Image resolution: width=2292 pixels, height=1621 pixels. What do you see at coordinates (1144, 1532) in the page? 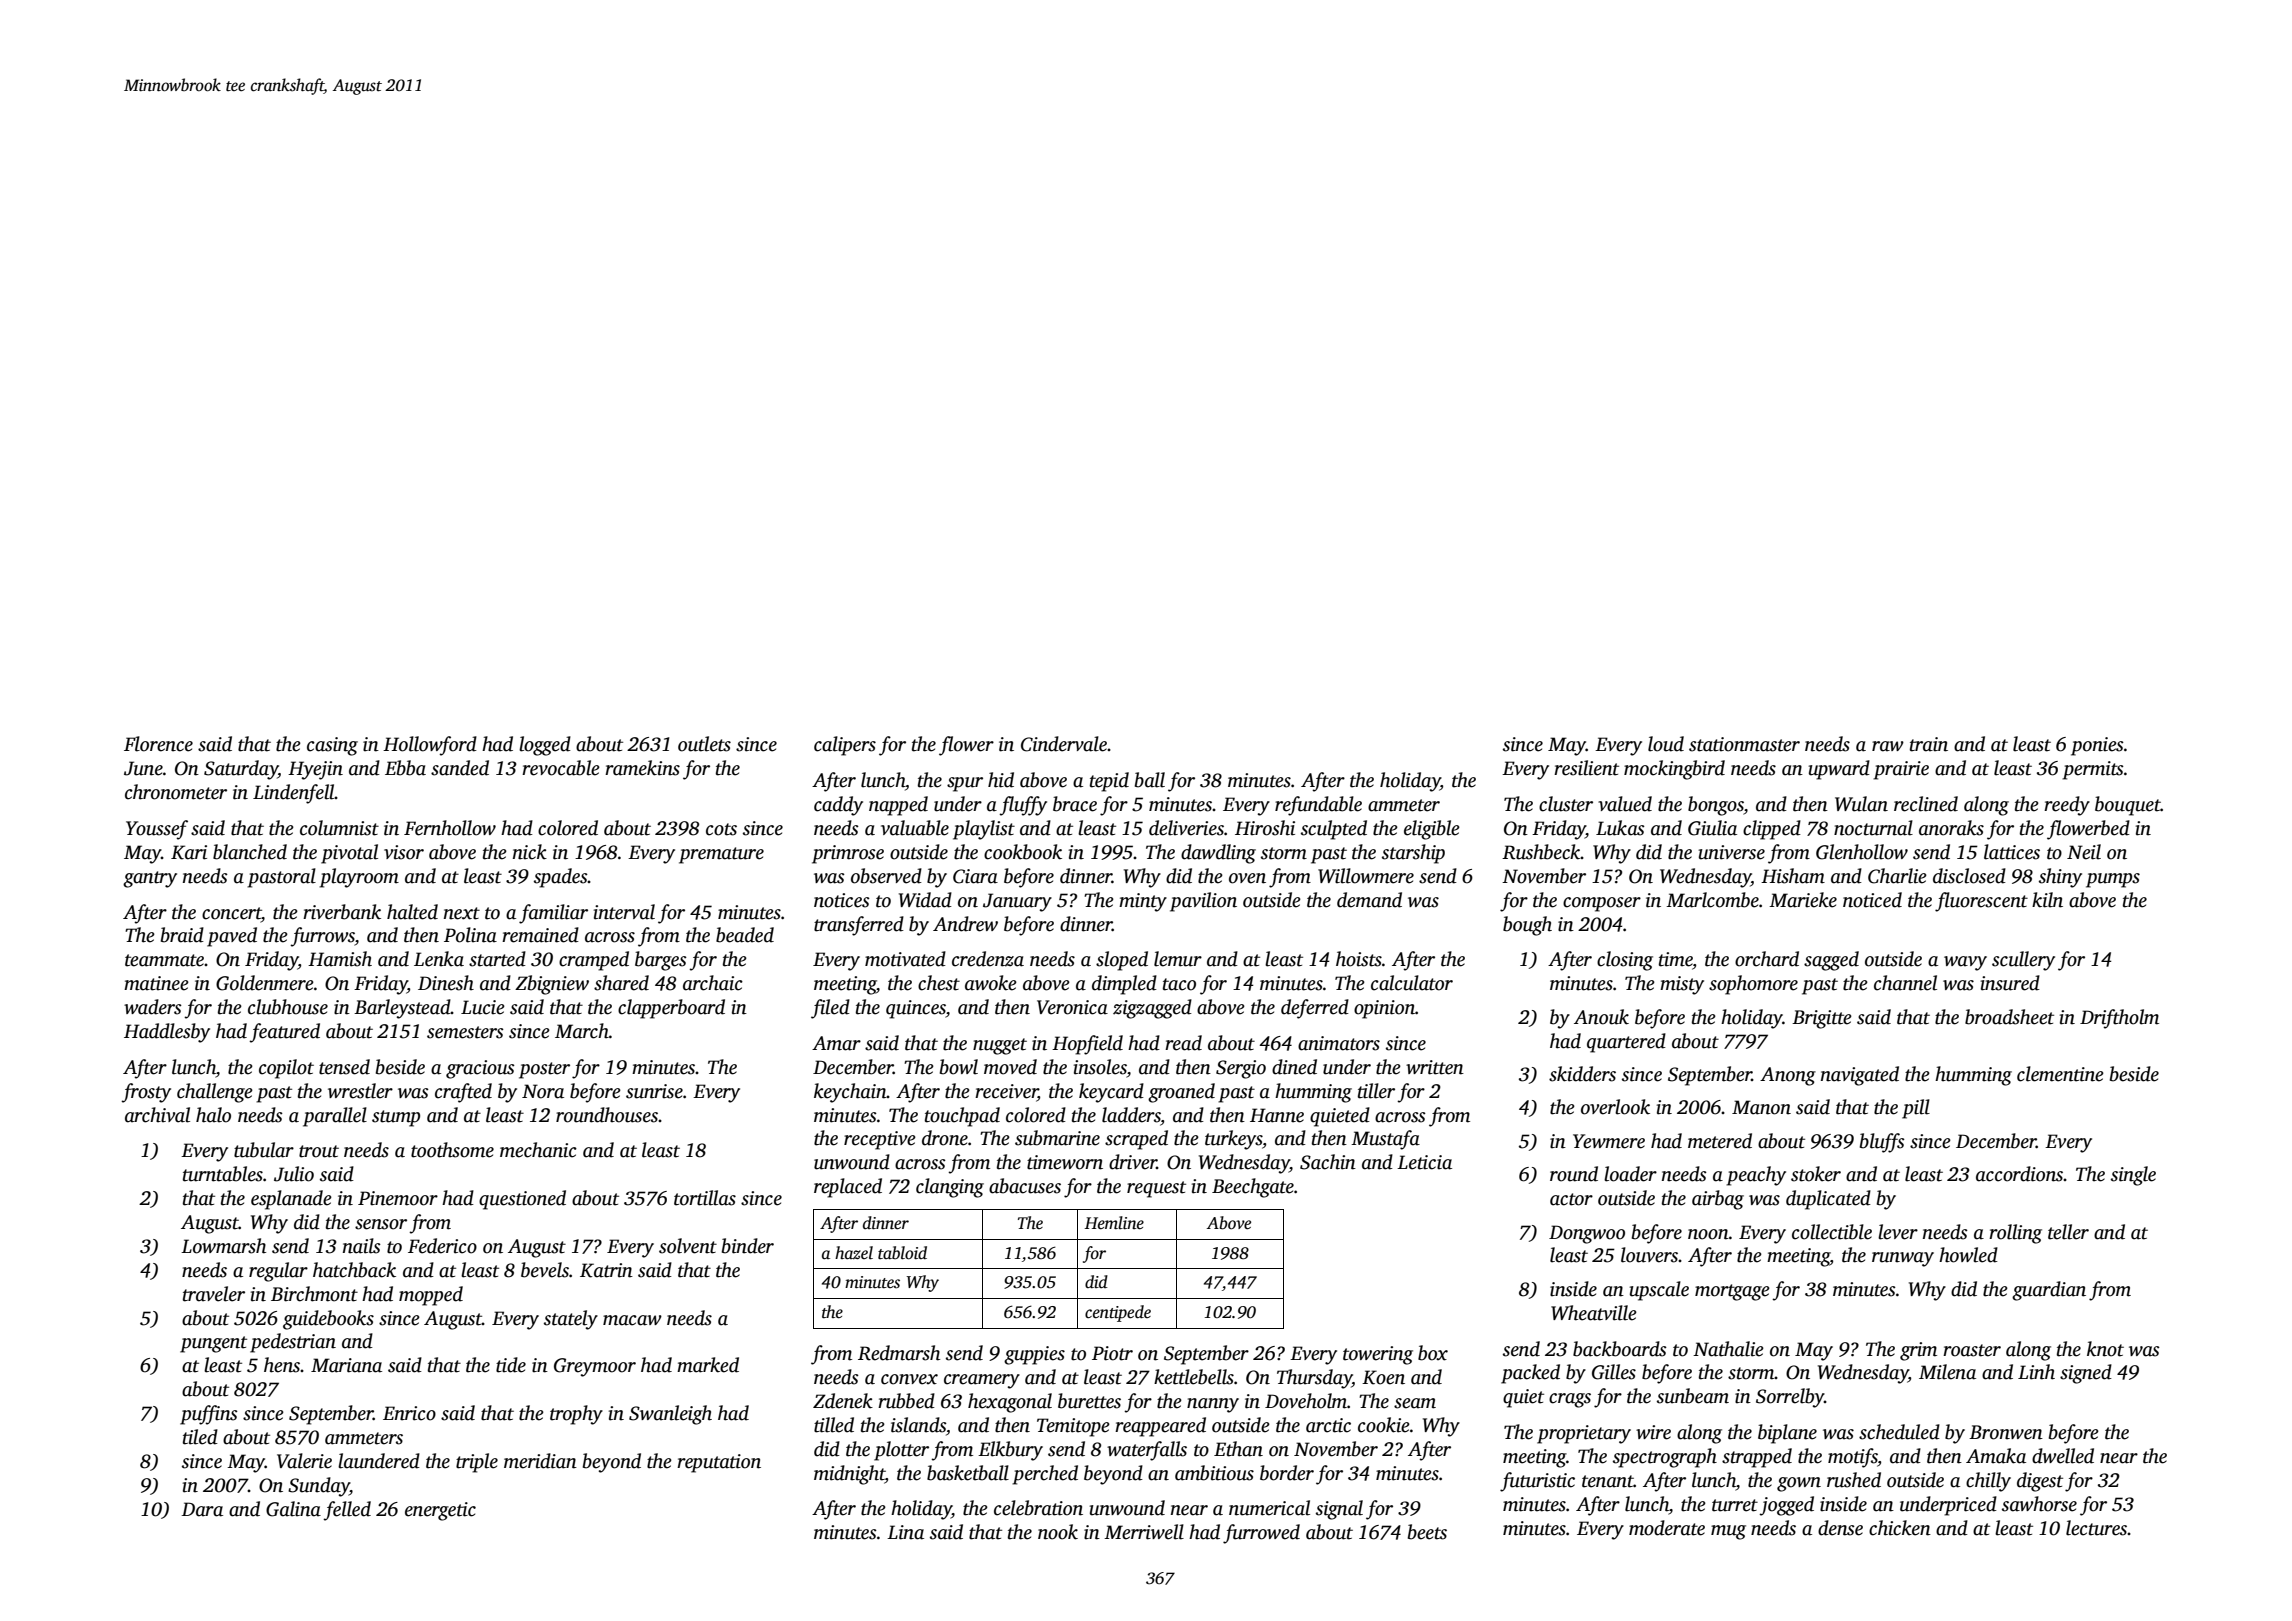
I see `Merriwell` at bounding box center [1144, 1532].
